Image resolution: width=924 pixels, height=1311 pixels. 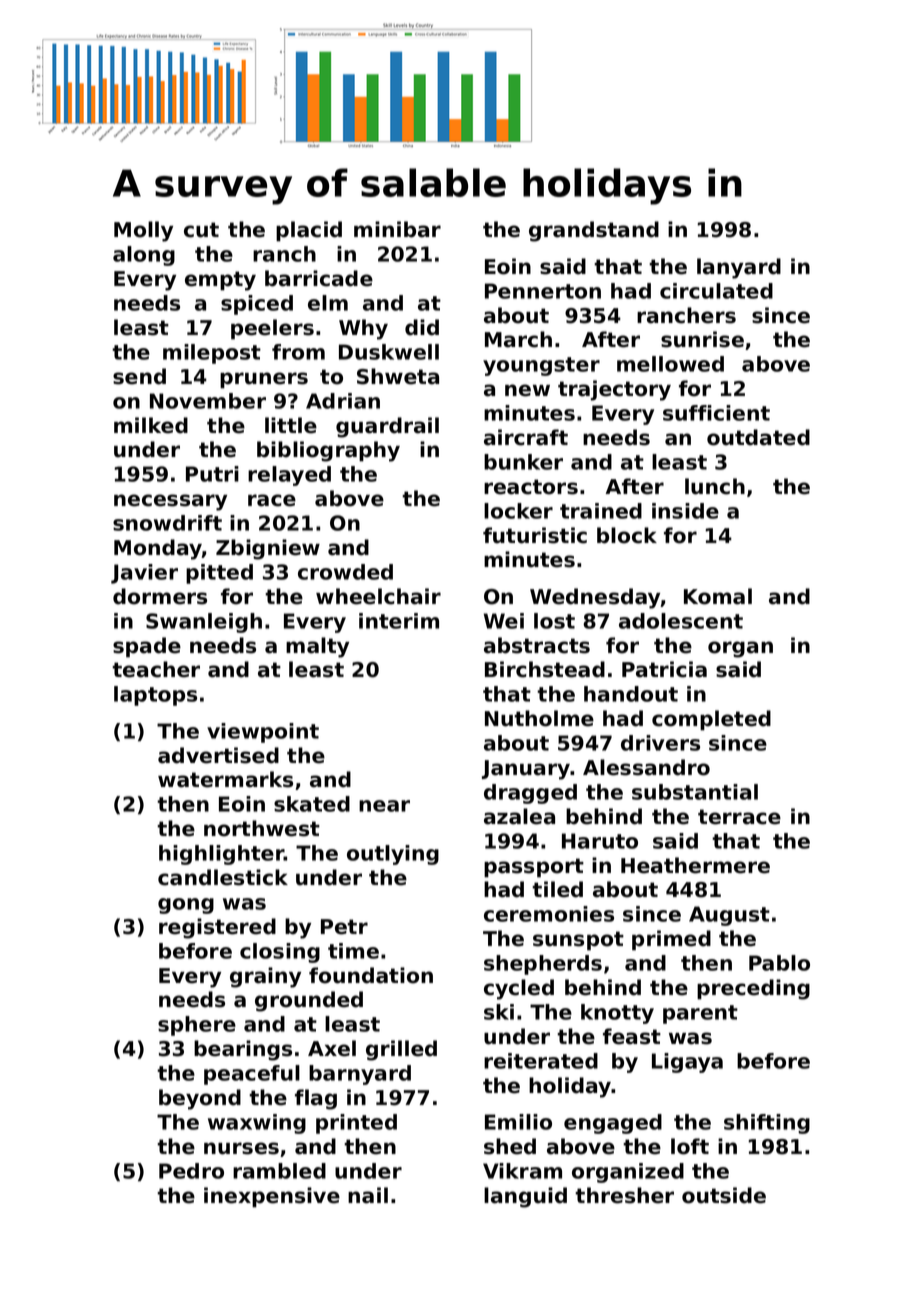 What do you see at coordinates (401, 1050) in the screenshot?
I see `grilled` at bounding box center [401, 1050].
